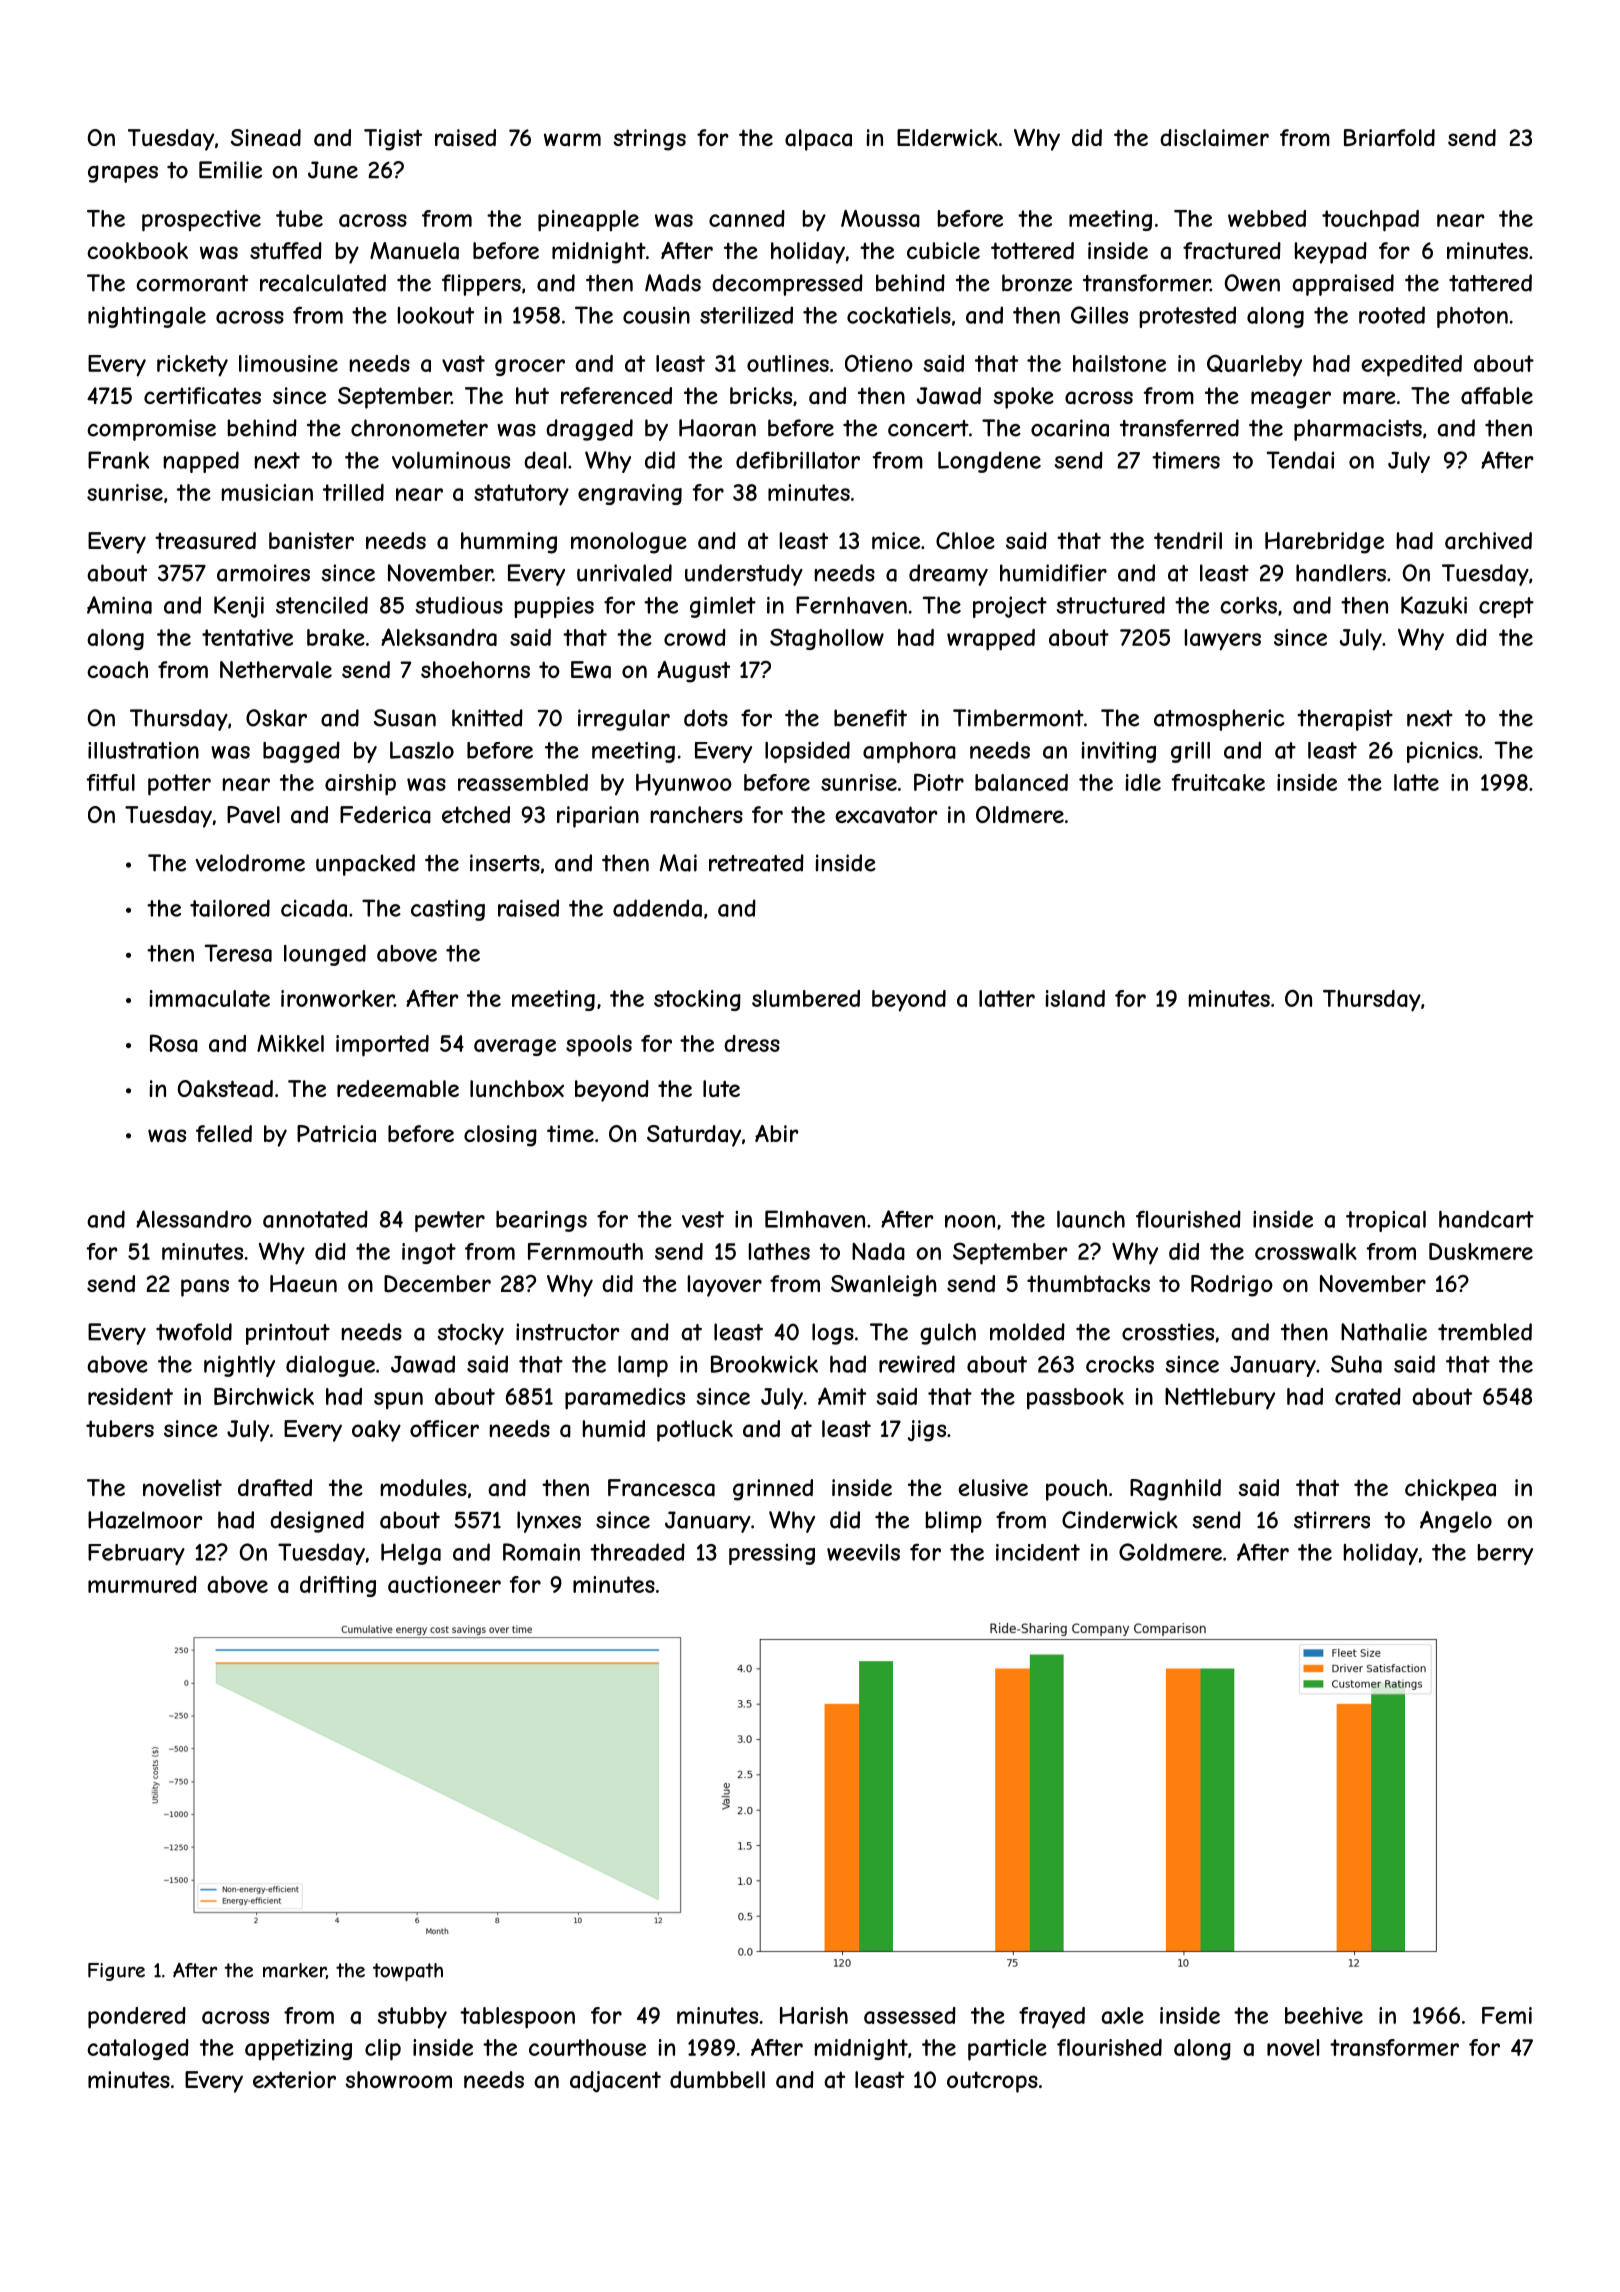  What do you see at coordinates (863, 1552) in the page?
I see `weevils` at bounding box center [863, 1552].
